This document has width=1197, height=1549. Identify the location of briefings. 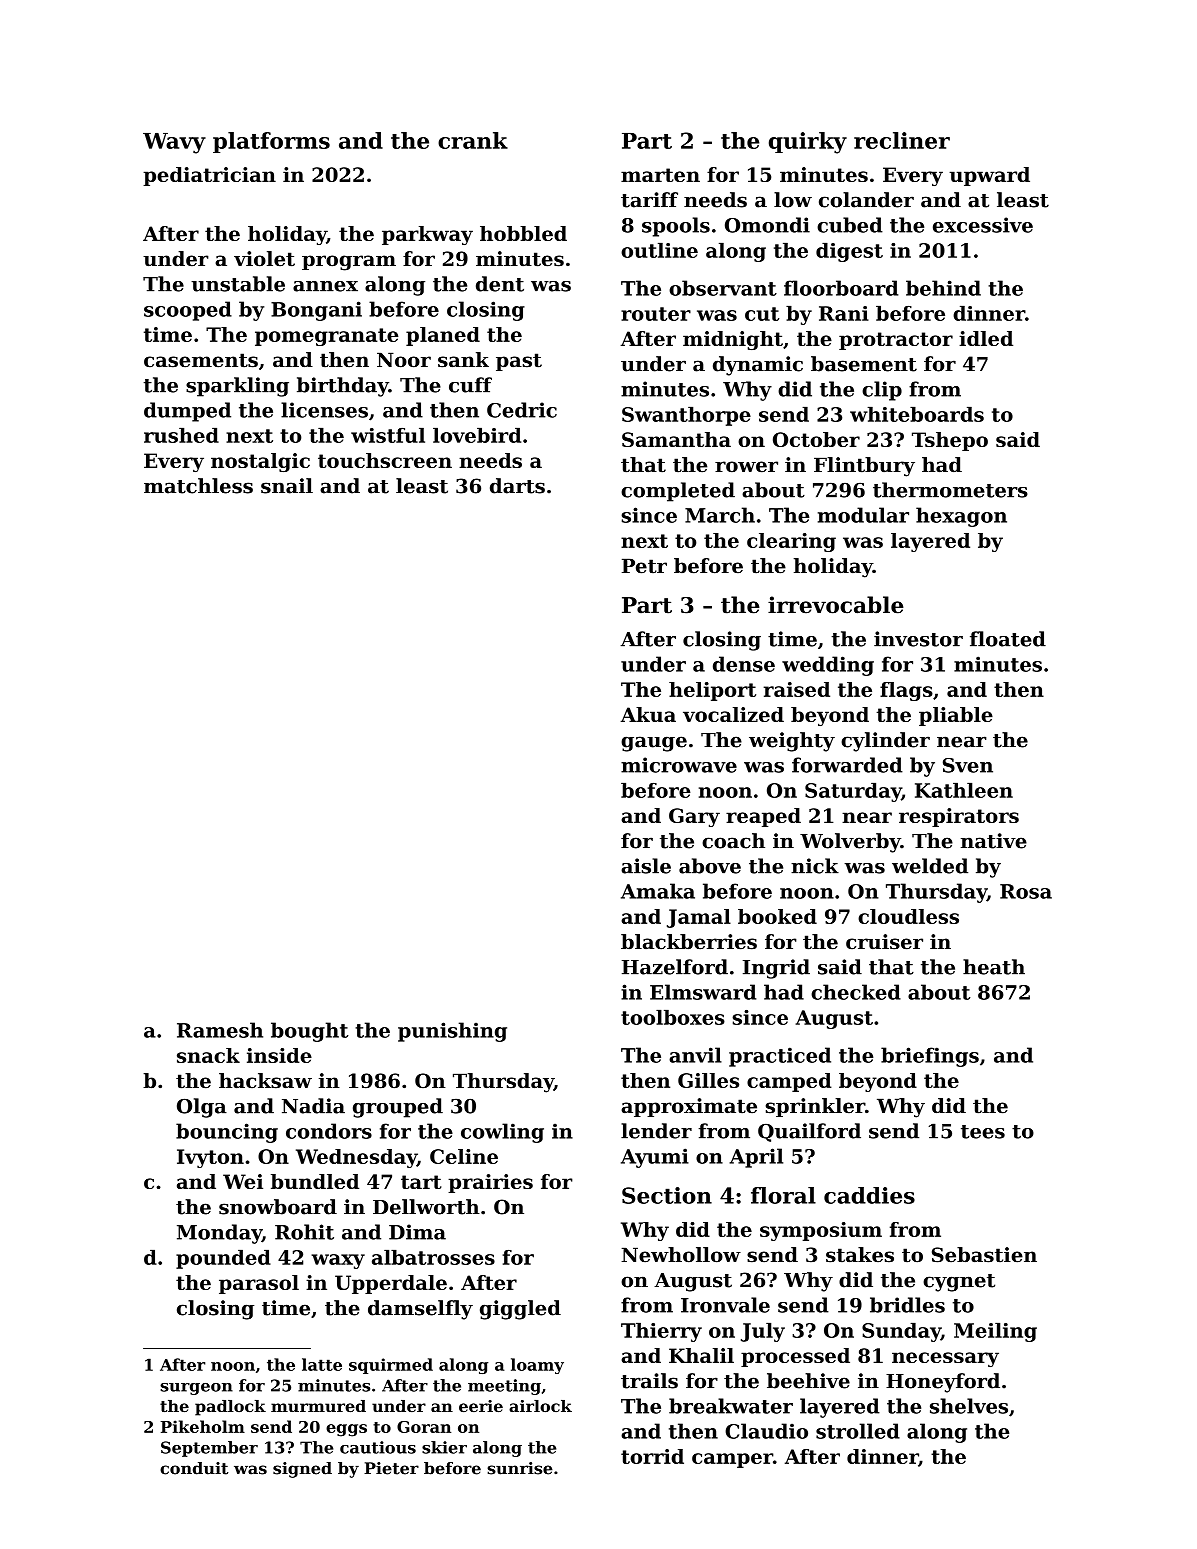
(930, 1057).
